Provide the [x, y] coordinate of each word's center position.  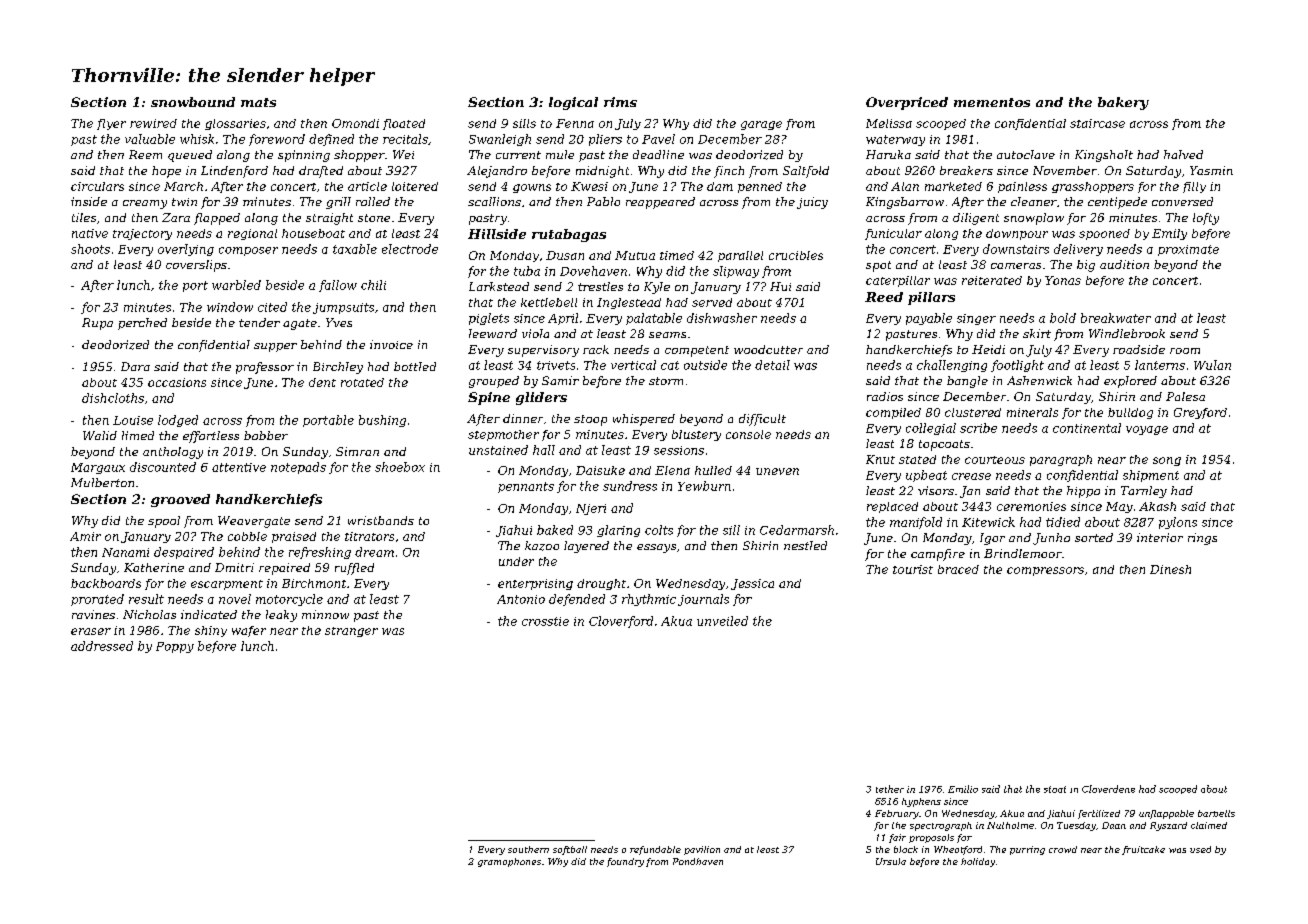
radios [885, 396]
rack [596, 349]
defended [577, 600]
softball [570, 850]
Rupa [97, 324]
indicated [209, 614]
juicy [812, 203]
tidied [1063, 522]
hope [166, 172]
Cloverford [621, 622]
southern [528, 849]
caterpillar [898, 281]
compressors [1045, 571]
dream [374, 552]
